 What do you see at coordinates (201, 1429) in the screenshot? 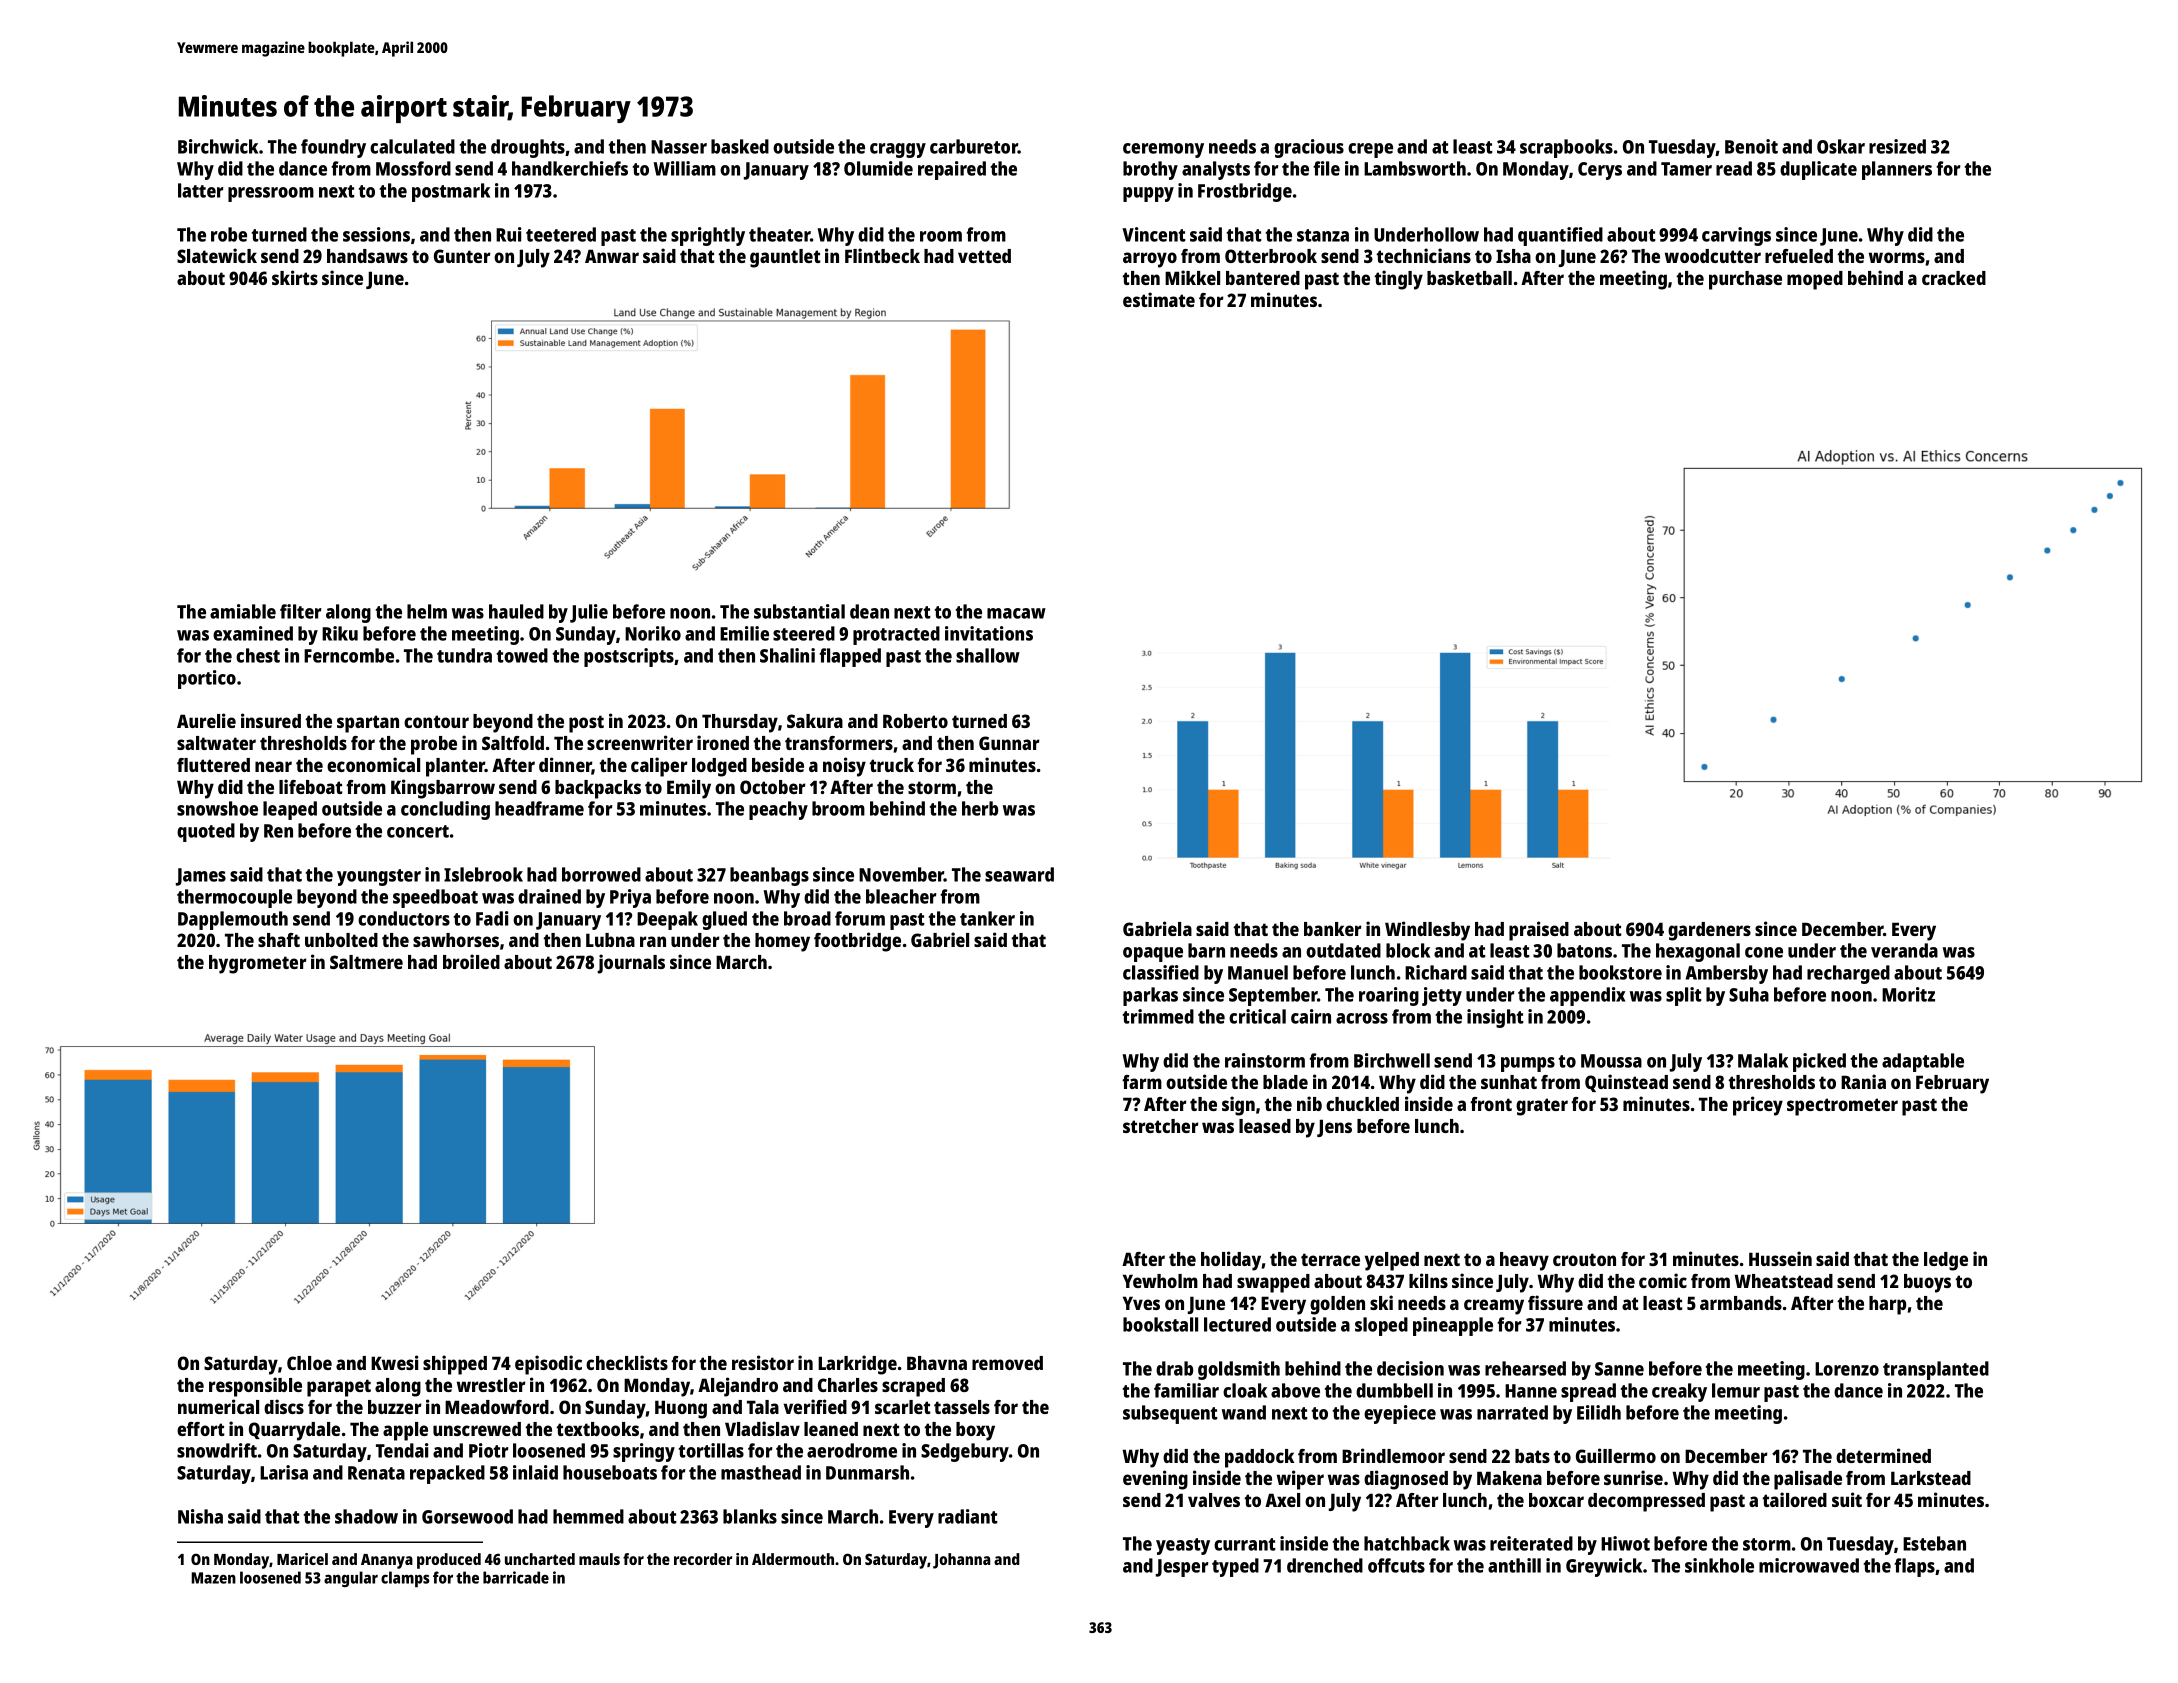
I see `effort` at bounding box center [201, 1429].
